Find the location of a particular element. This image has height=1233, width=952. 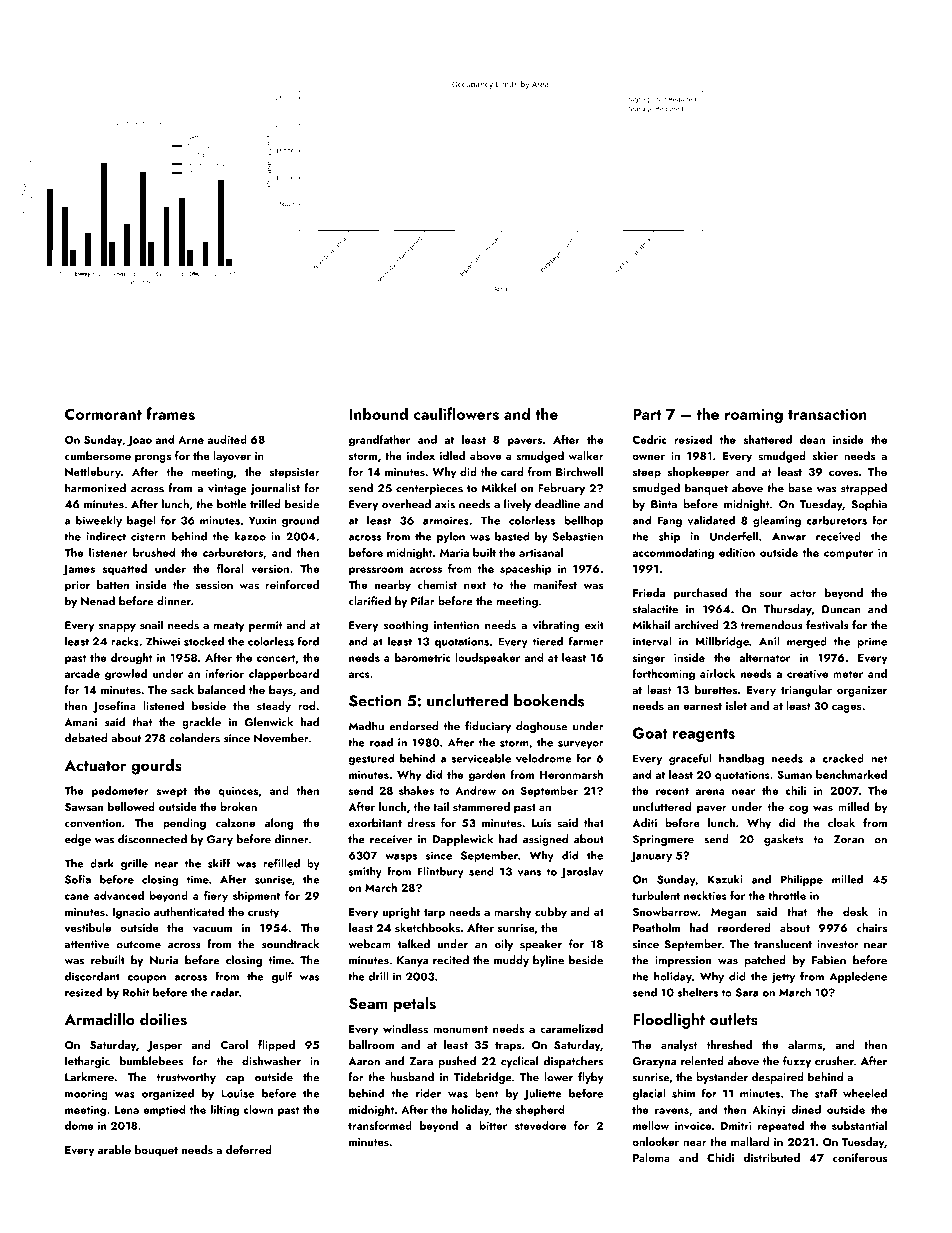

arable is located at coordinates (114, 1149).
